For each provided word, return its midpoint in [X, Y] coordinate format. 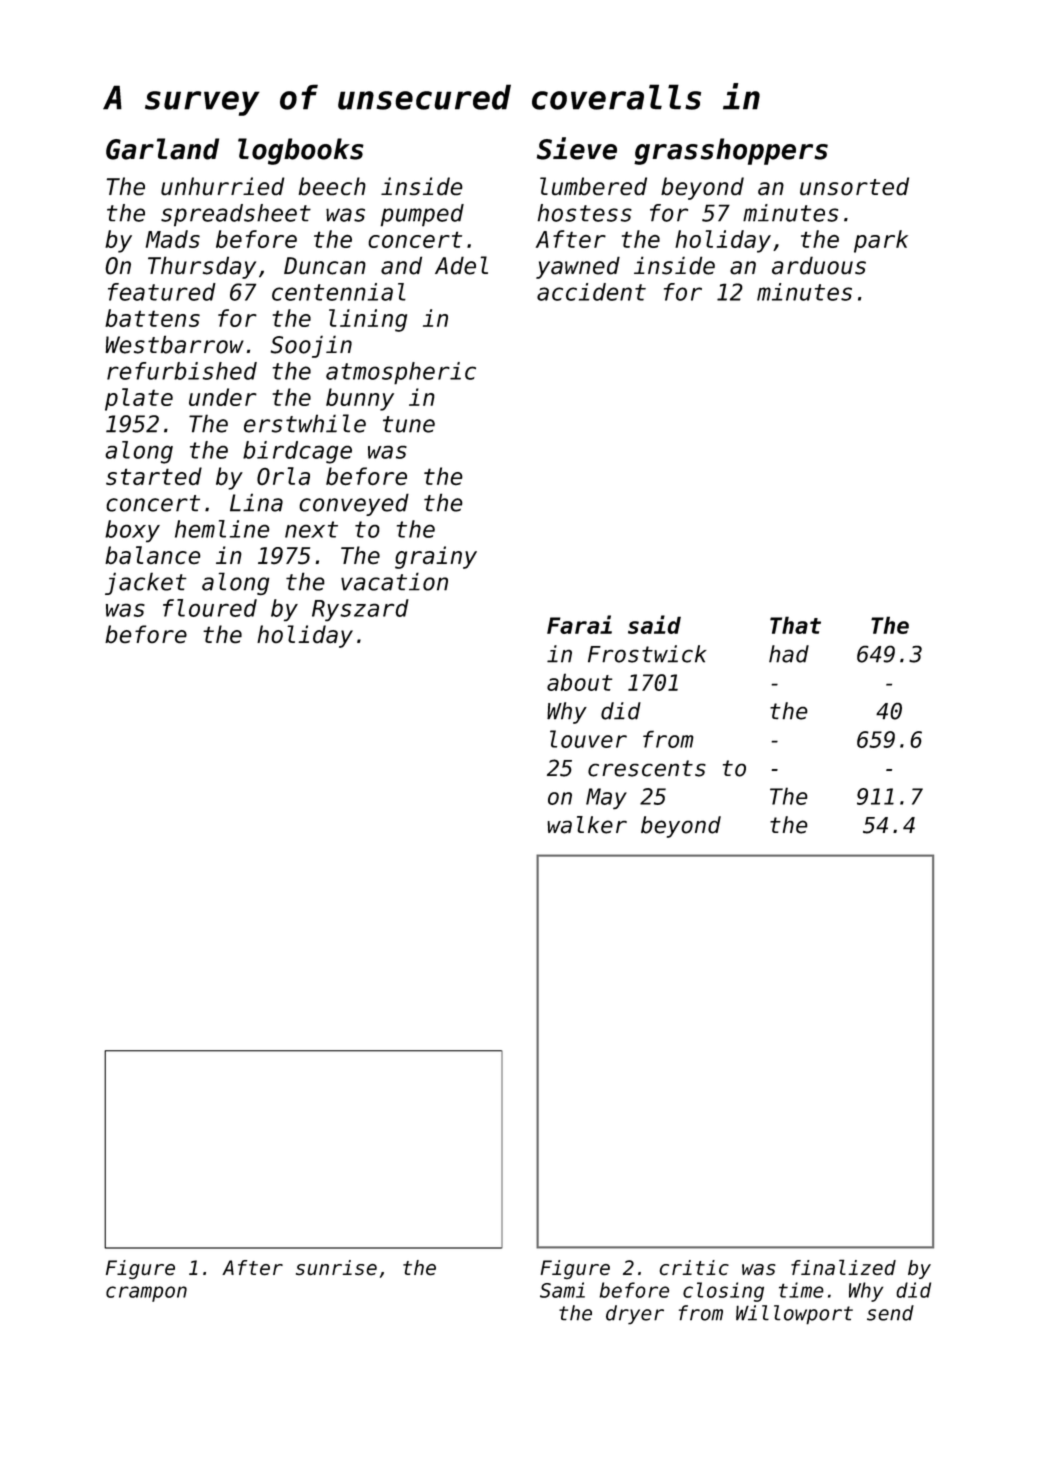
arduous [819, 265]
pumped [422, 215]
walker [587, 825]
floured [210, 608]
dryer [635, 1314]
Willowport [794, 1315]
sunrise [336, 1267]
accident [591, 292]
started [154, 476]
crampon [146, 1294]
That [795, 625]
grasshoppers [731, 151]
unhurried [223, 186]
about [579, 682]
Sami [562, 1290]
